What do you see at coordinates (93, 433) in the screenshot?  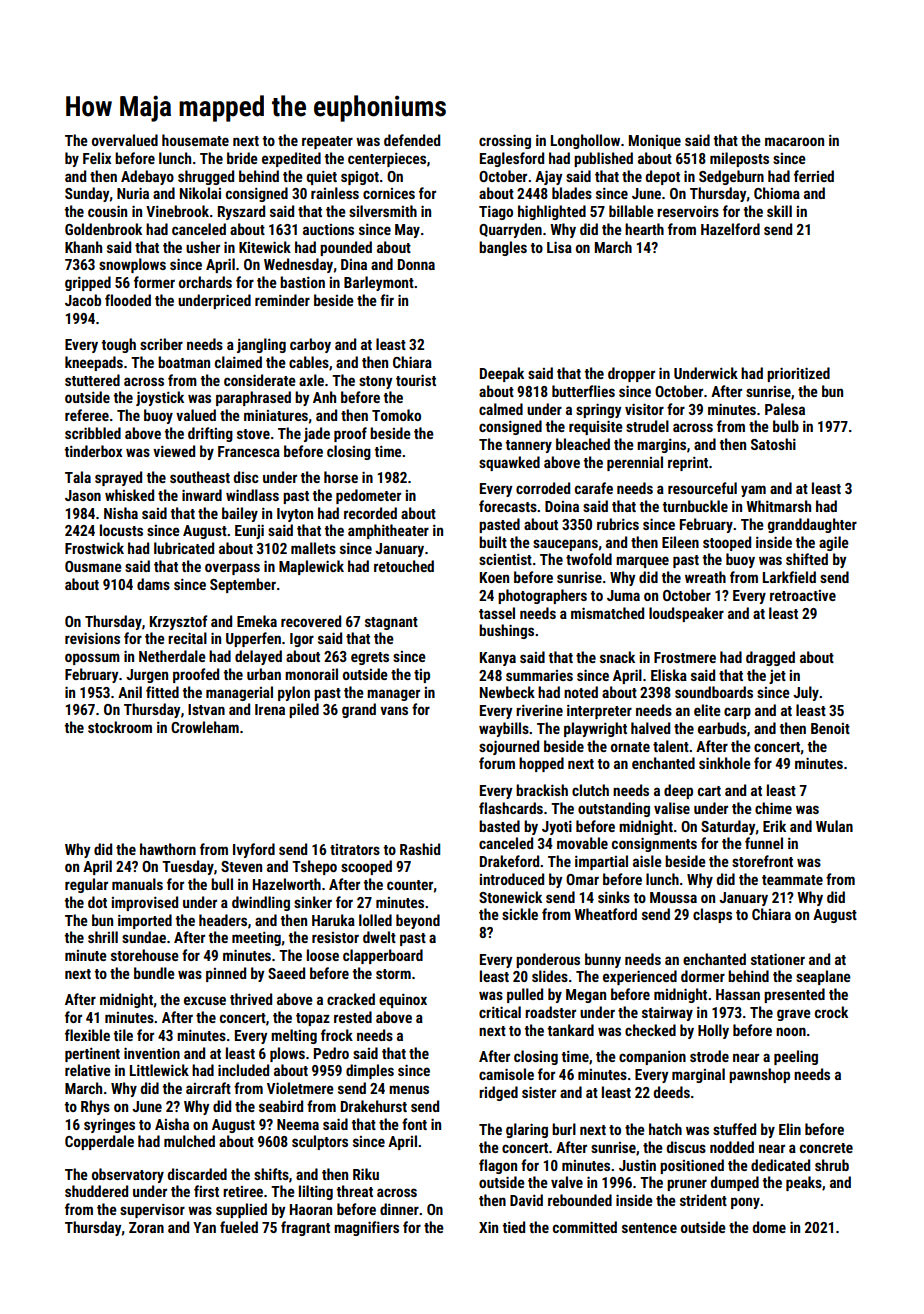 I see `scribbled` at bounding box center [93, 433].
